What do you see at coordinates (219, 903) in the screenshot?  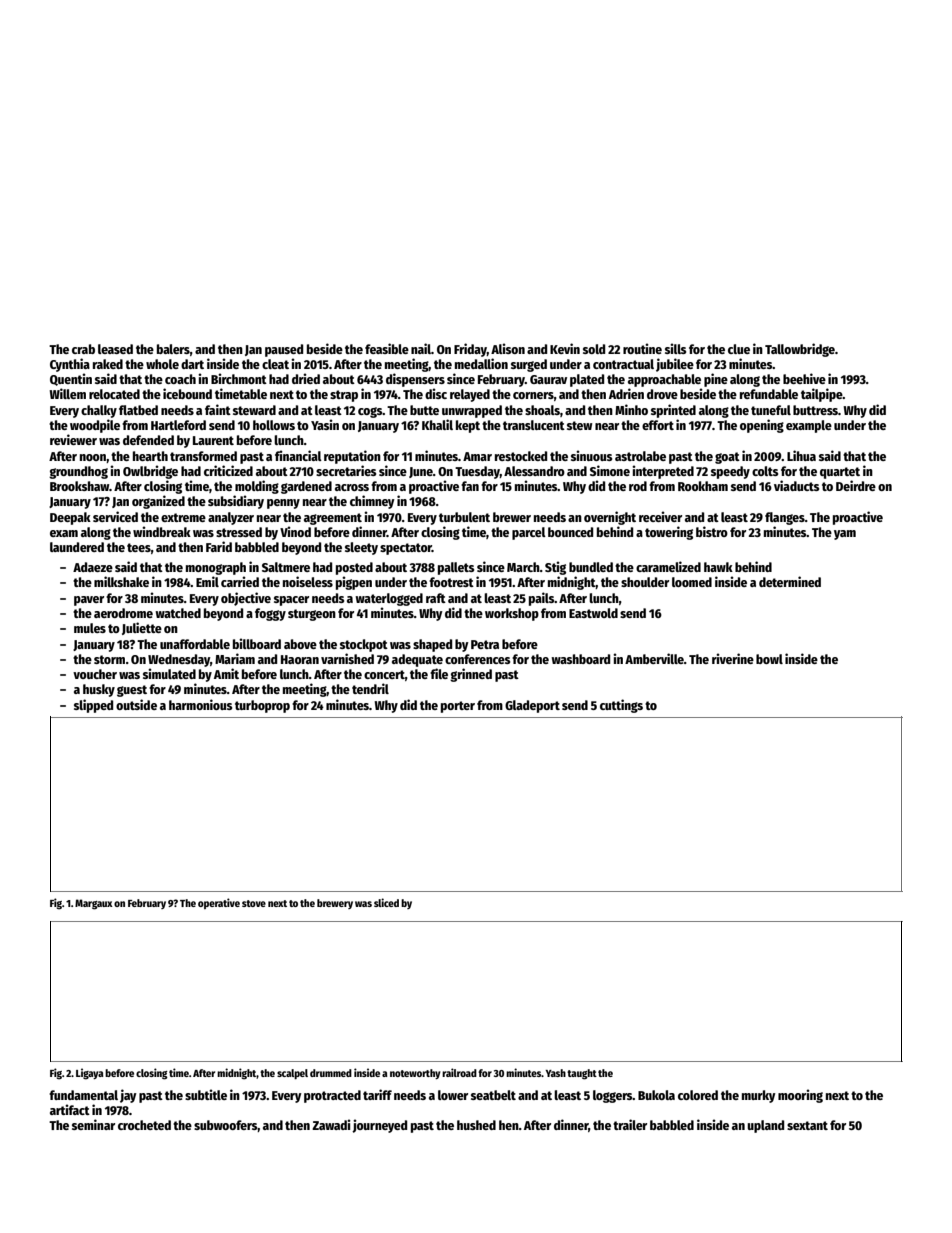 I see `operative` at bounding box center [219, 903].
